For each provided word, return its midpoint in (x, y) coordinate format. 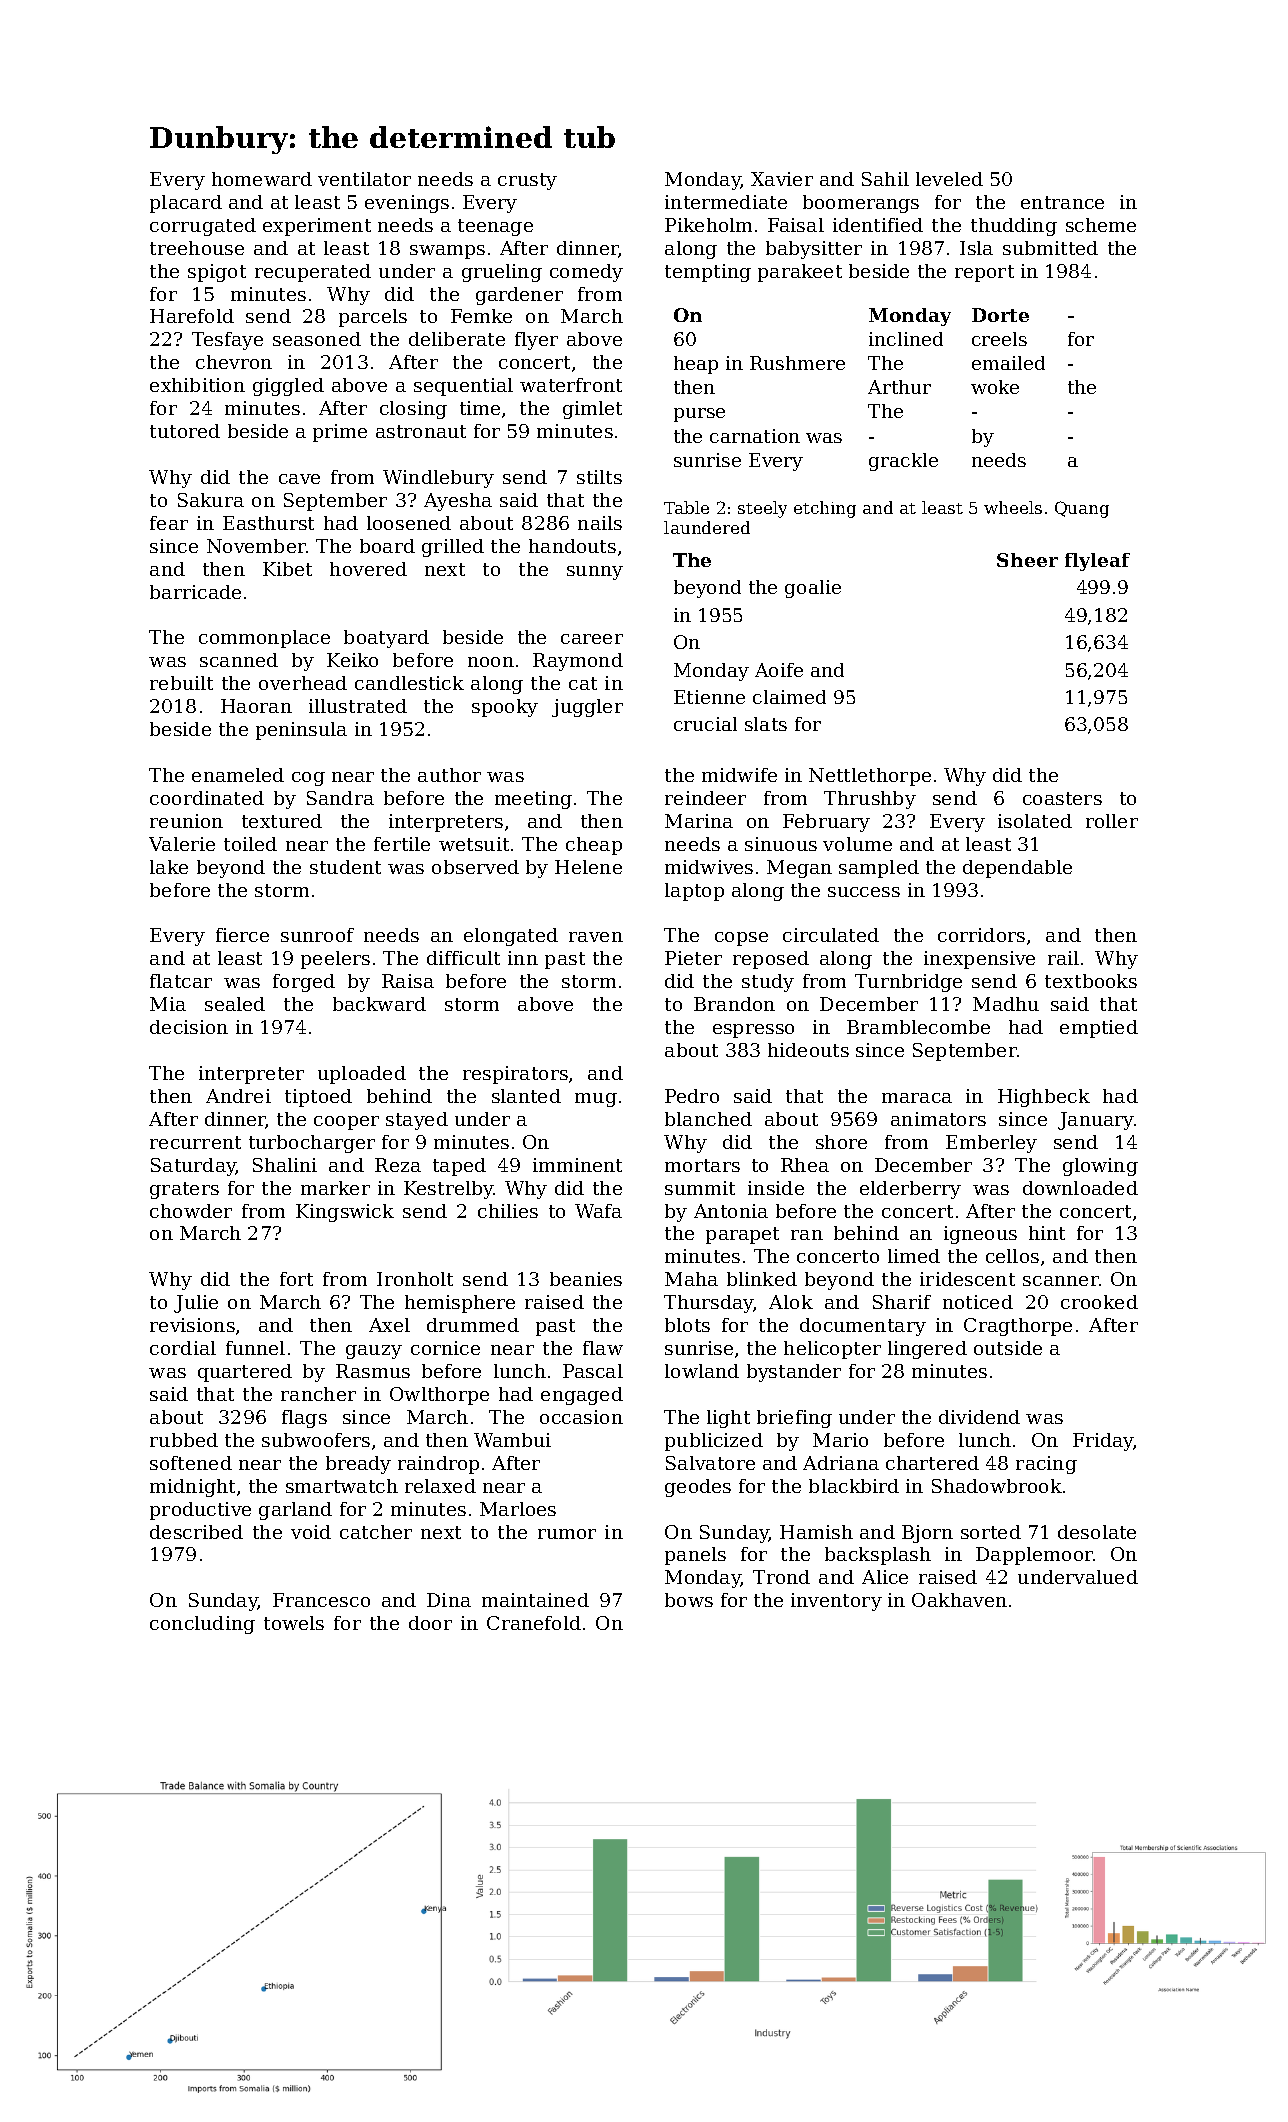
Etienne (709, 697)
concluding (202, 1625)
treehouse (197, 248)
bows (689, 1600)
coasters (1062, 798)
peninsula (301, 731)
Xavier (782, 179)
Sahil (885, 179)
